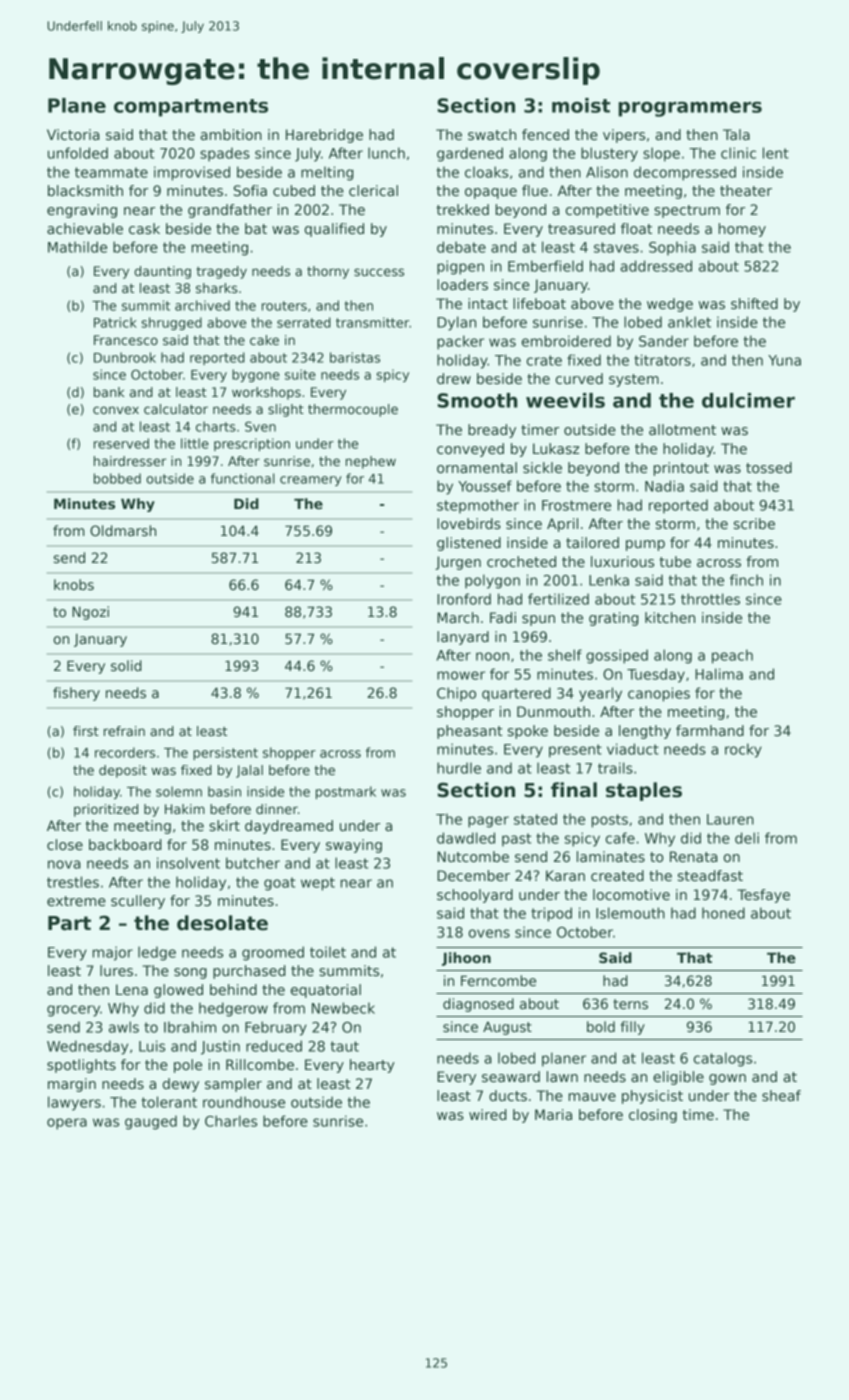 This page has width=849, height=1400. I want to click on improvised, so click(192, 173).
